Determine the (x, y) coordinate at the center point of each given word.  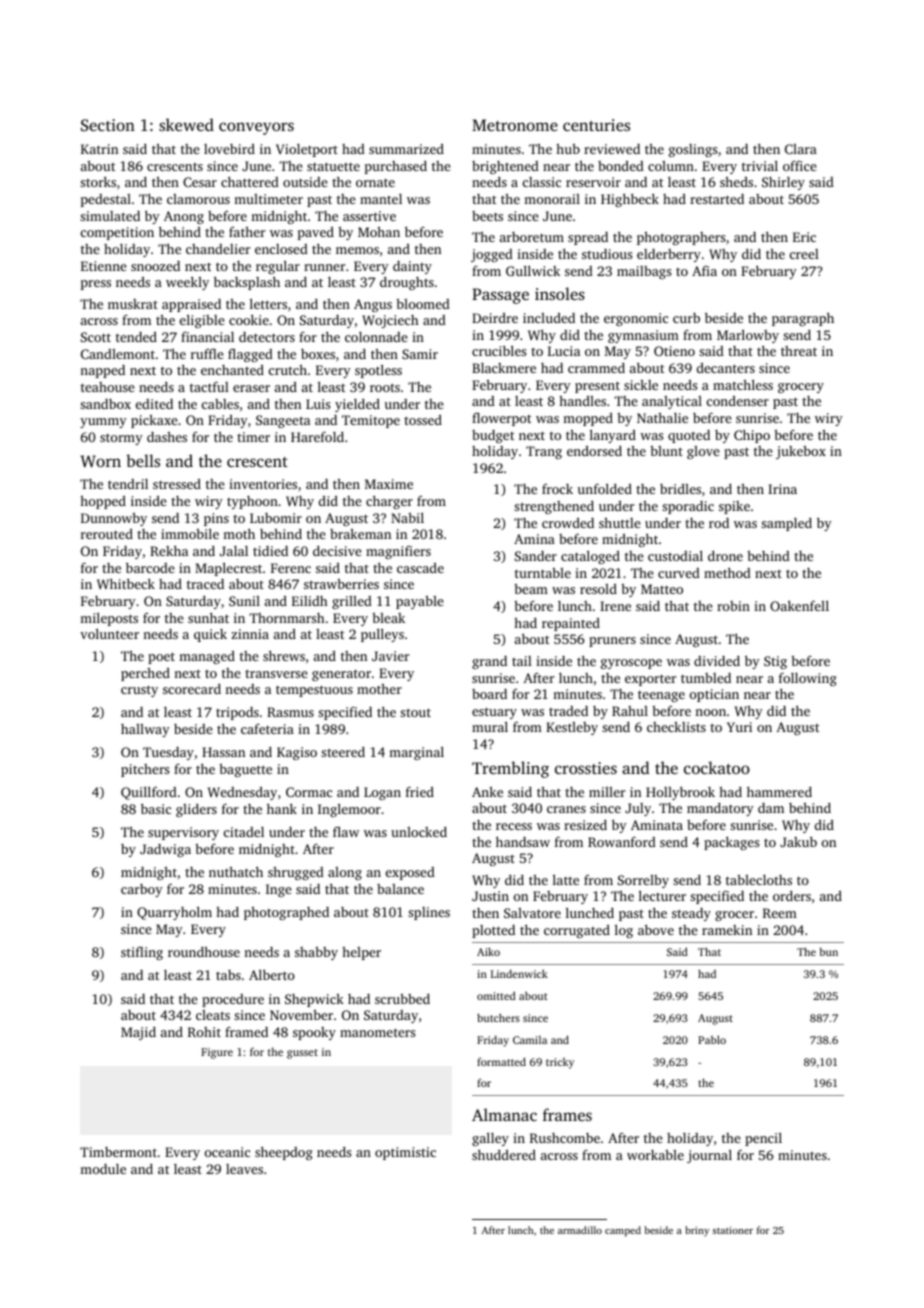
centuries (596, 125)
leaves (244, 1169)
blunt (666, 451)
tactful (209, 386)
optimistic (405, 1153)
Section (108, 125)
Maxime (389, 484)
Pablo (712, 1039)
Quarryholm (174, 913)
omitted (496, 995)
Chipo (752, 436)
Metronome (515, 125)
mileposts (109, 619)
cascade (420, 568)
